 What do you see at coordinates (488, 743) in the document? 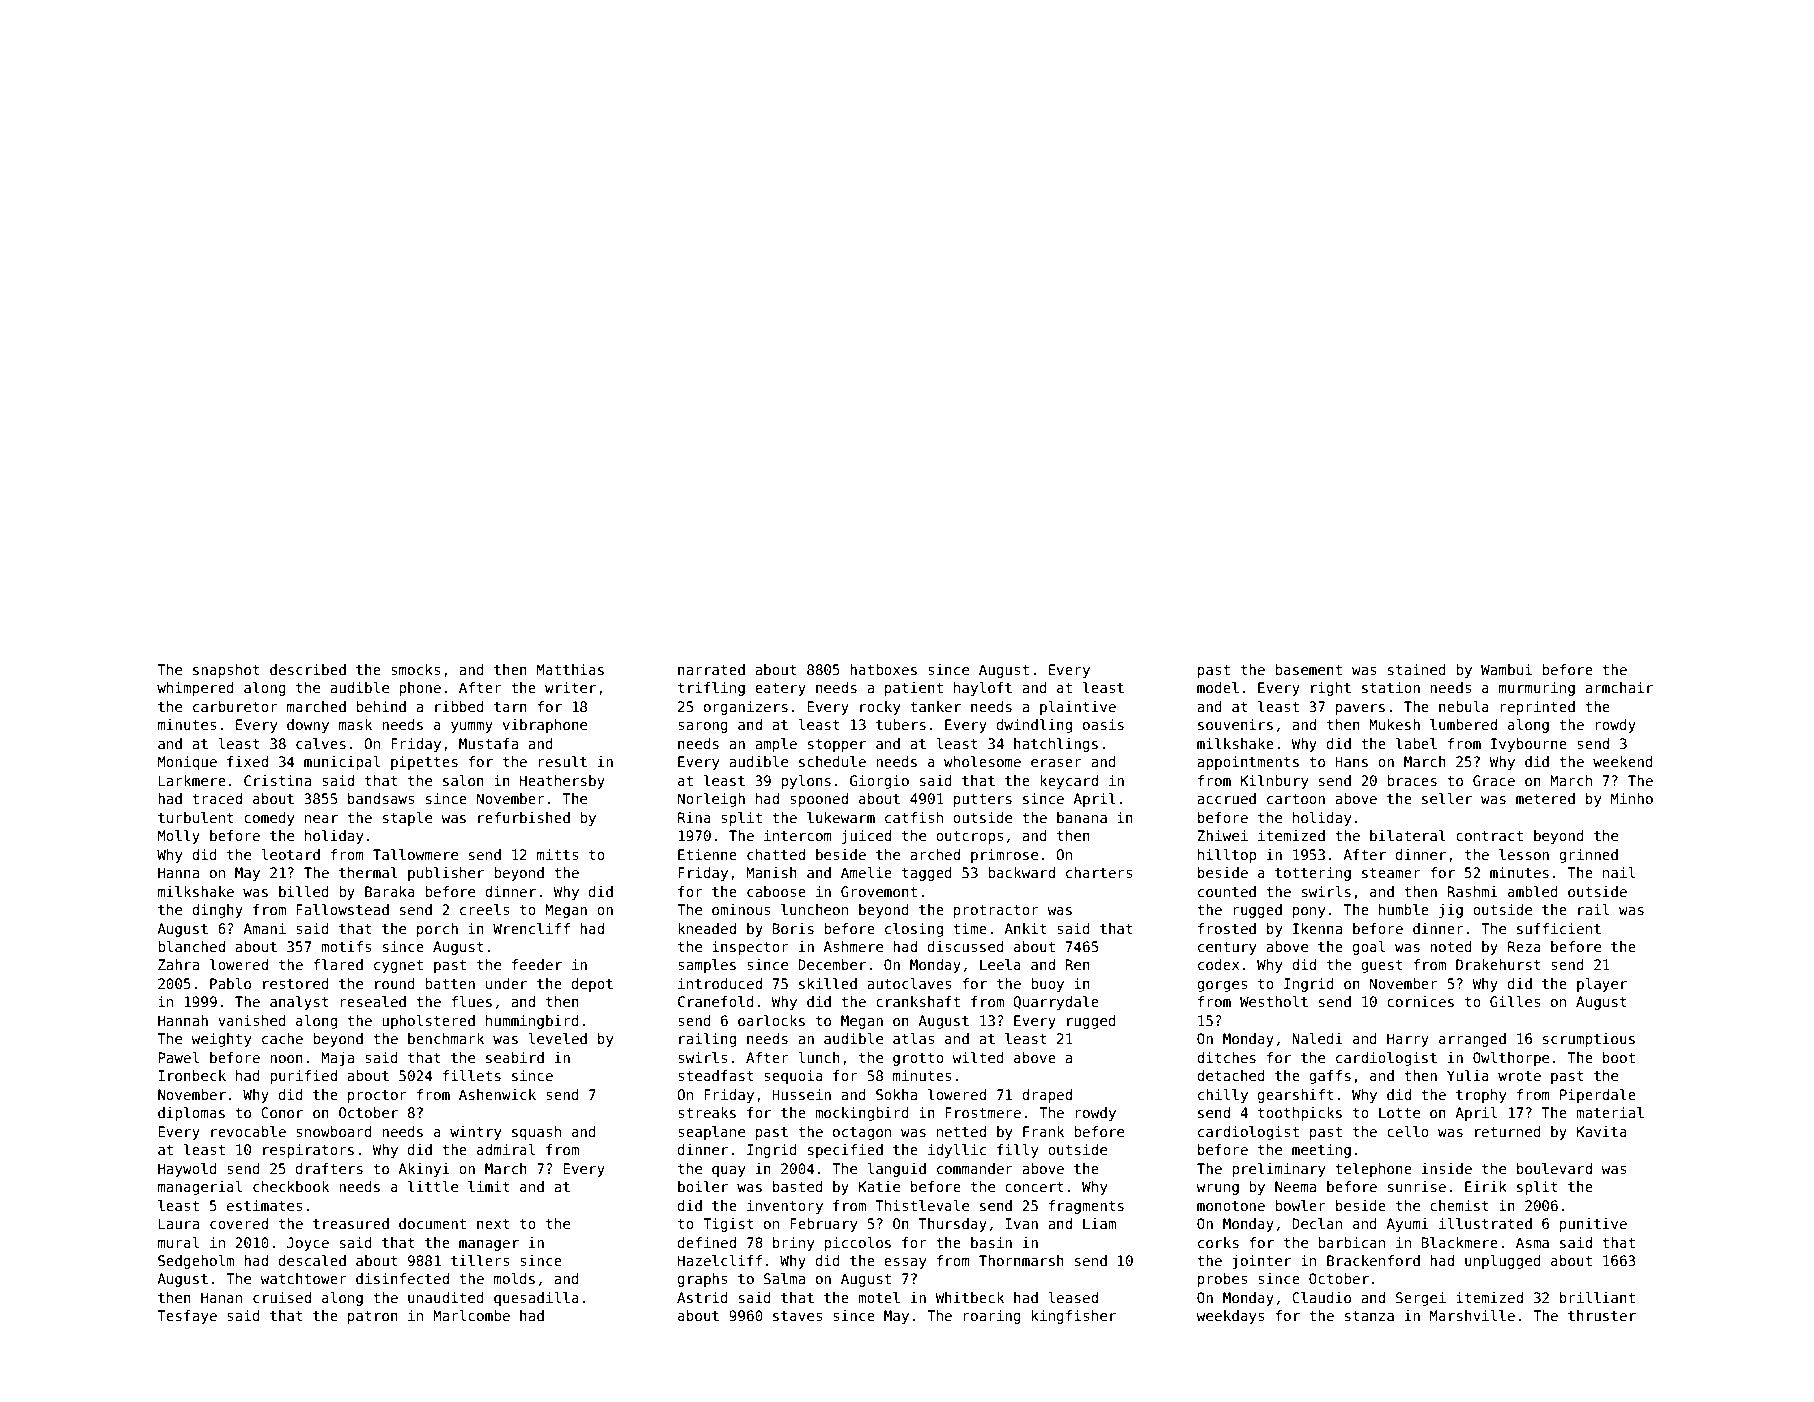
I see `Mustafa` at bounding box center [488, 743].
